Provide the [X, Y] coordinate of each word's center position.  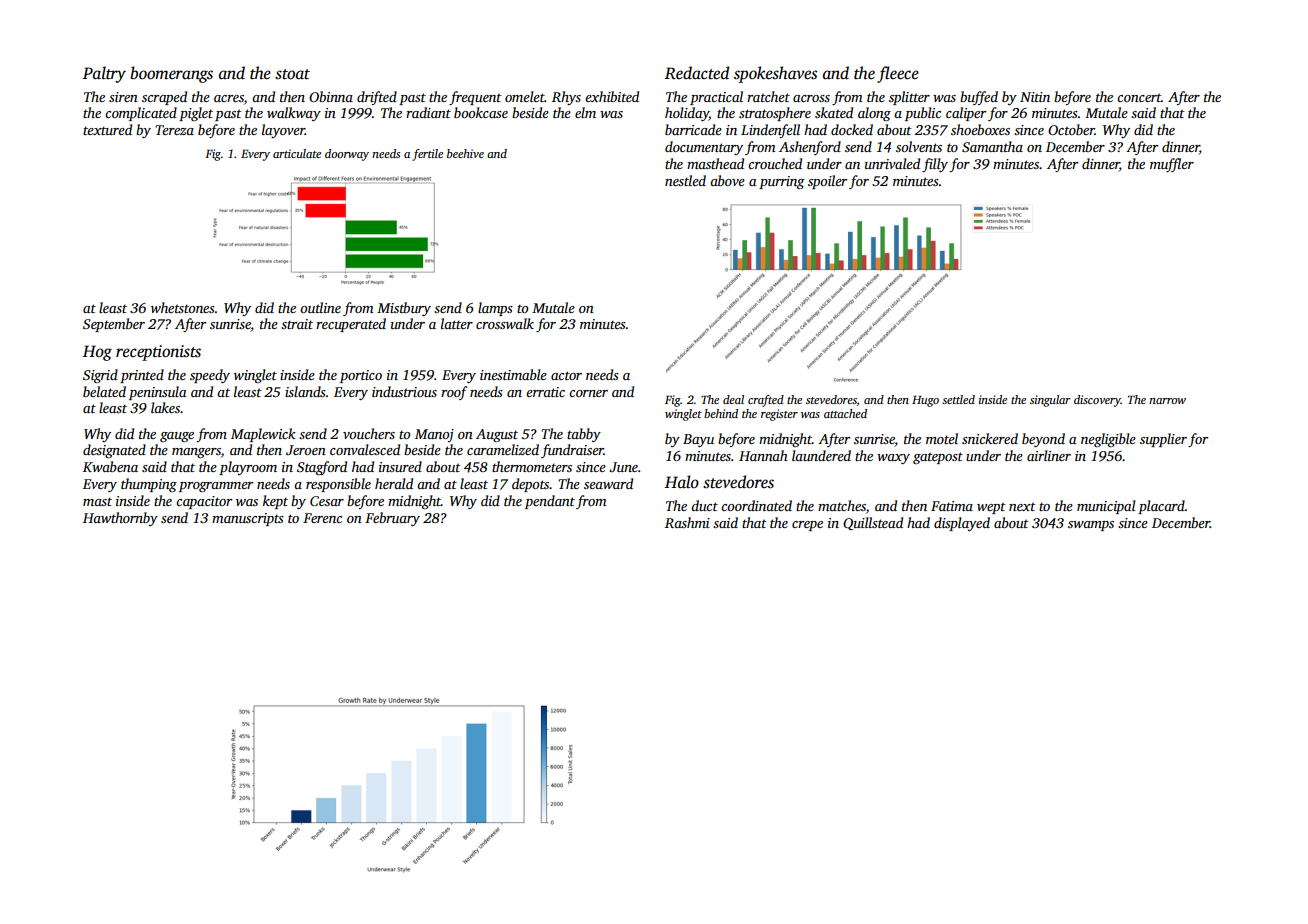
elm [585, 112]
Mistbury [404, 309]
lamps [495, 309]
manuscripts [248, 519]
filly [935, 165]
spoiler [827, 182]
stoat [292, 74]
